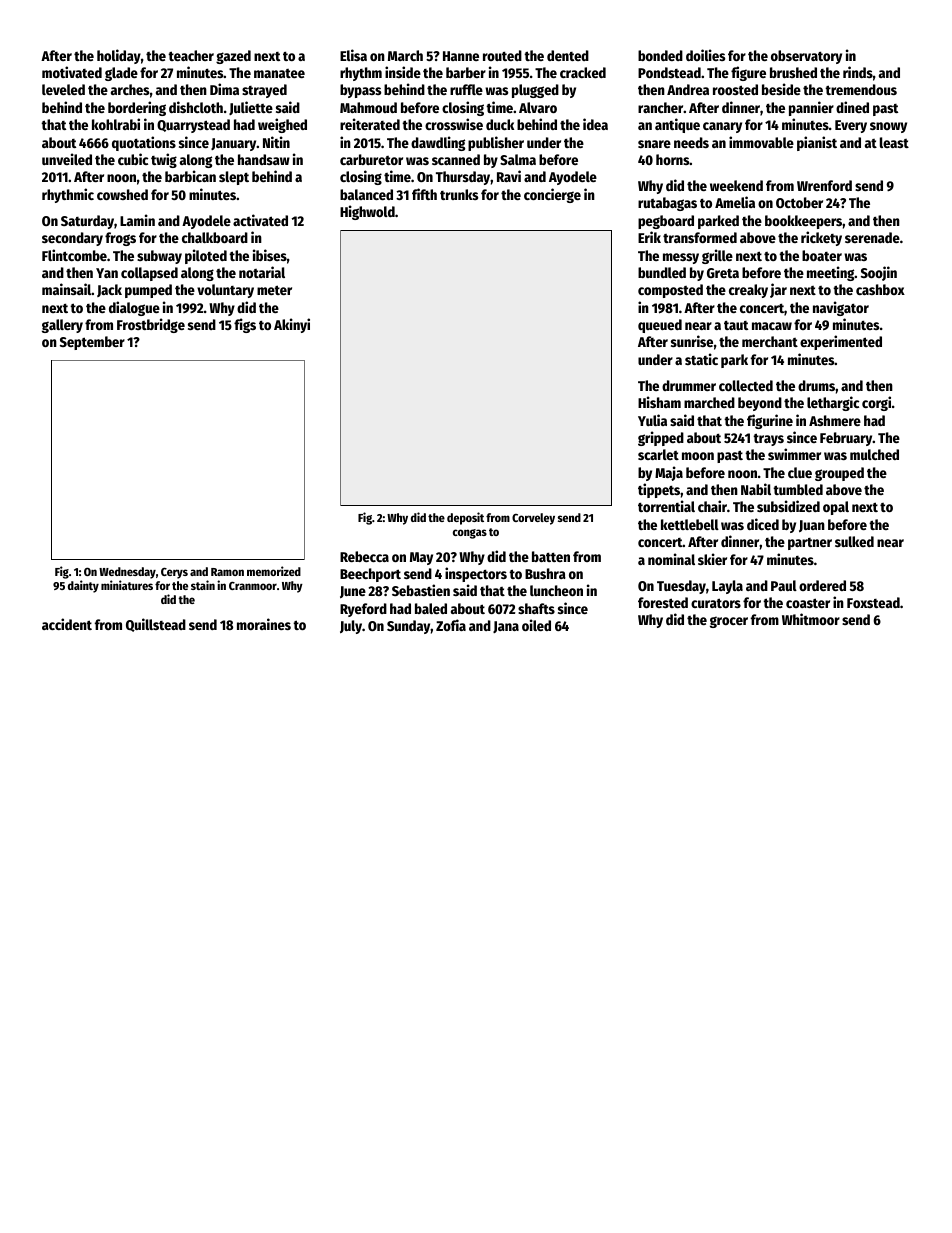 The width and height of the image is (952, 1233). Describe the element at coordinates (874, 454) in the image. I see `mulched` at that location.
